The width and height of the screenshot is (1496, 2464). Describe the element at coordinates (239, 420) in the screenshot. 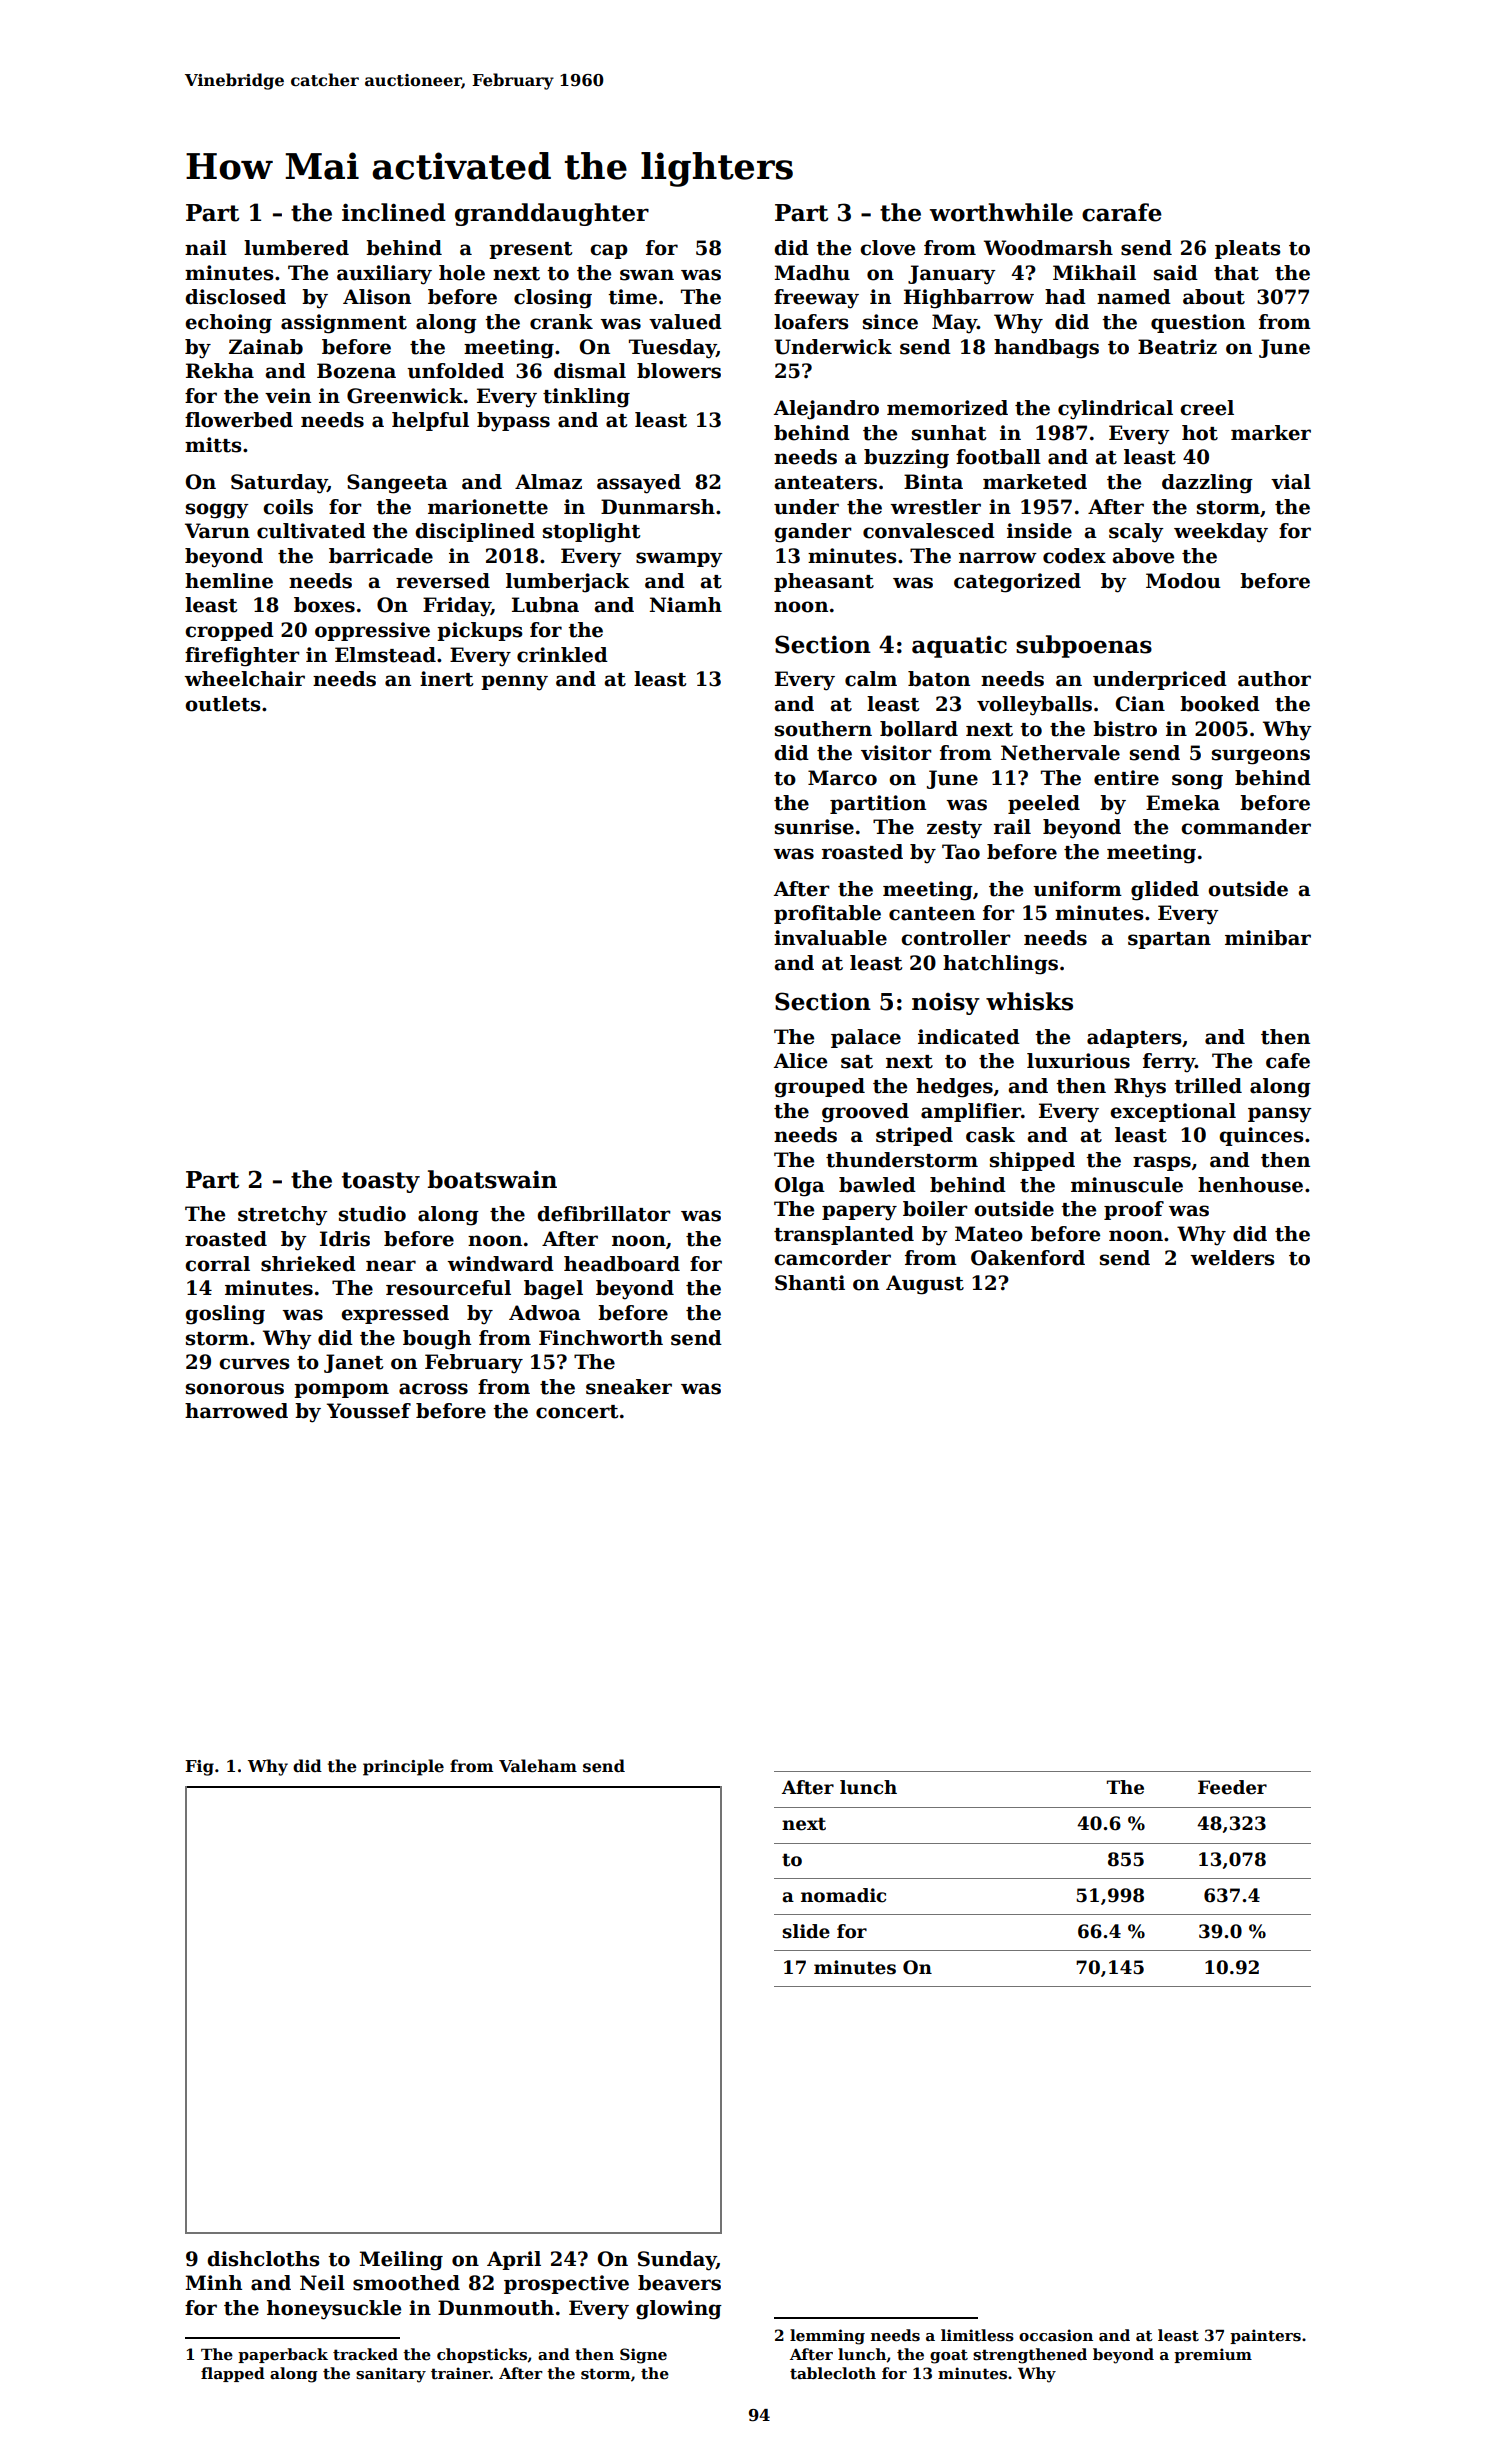

I see `flowerbed` at that location.
